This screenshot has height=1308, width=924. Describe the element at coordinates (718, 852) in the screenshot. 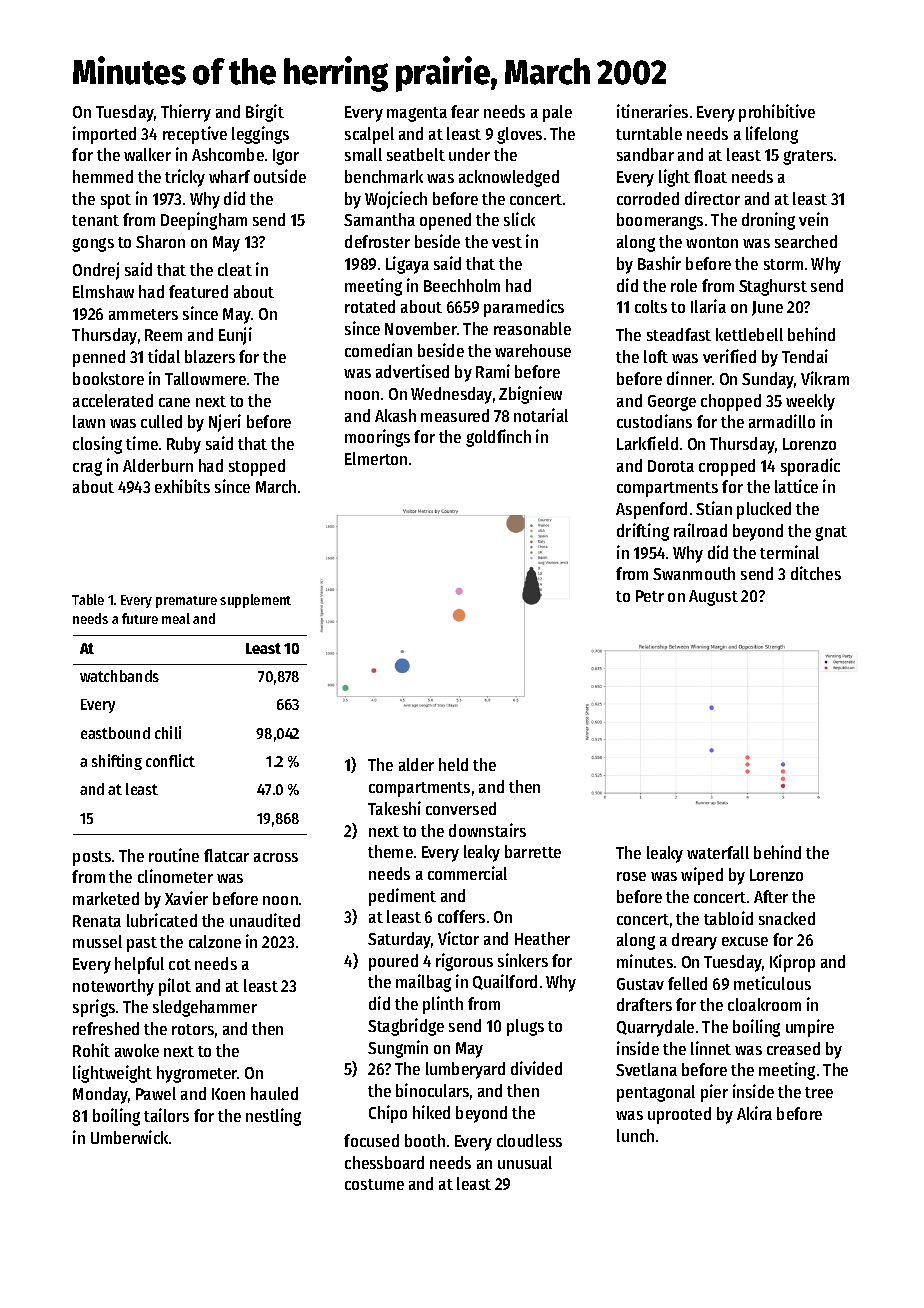

I see `waterfall` at that location.
